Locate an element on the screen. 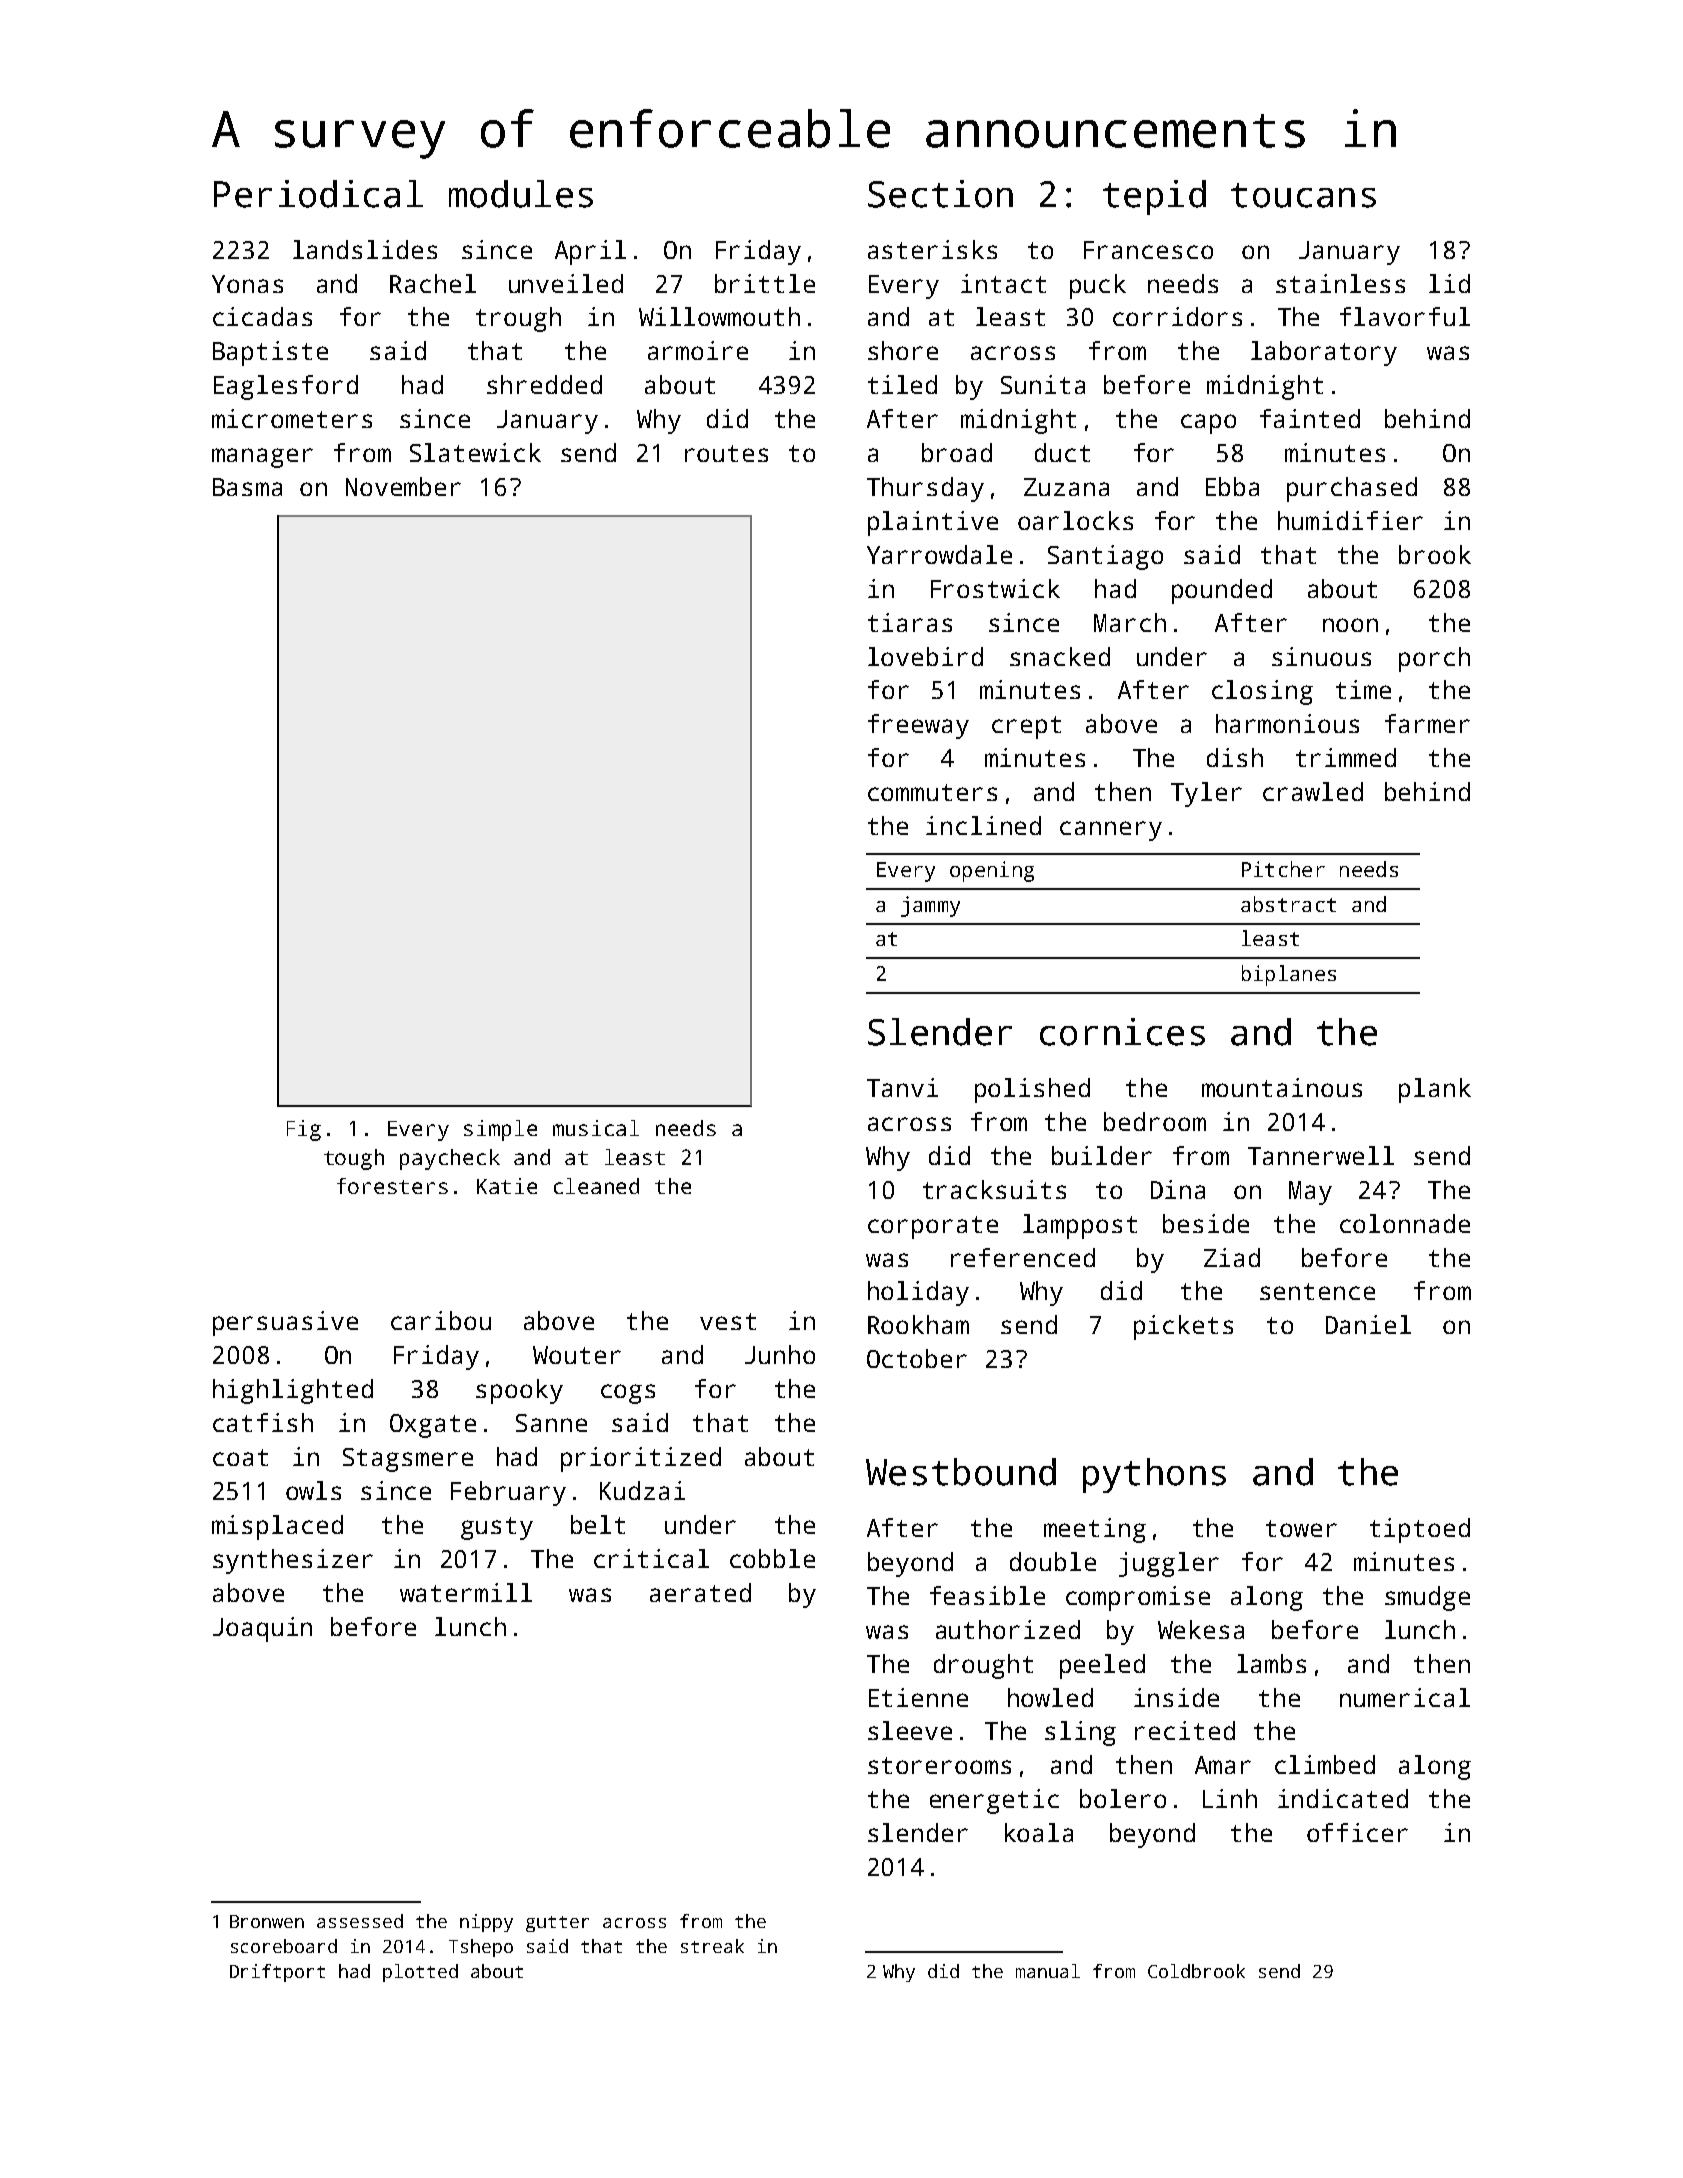  Yonas is located at coordinates (247, 284).
